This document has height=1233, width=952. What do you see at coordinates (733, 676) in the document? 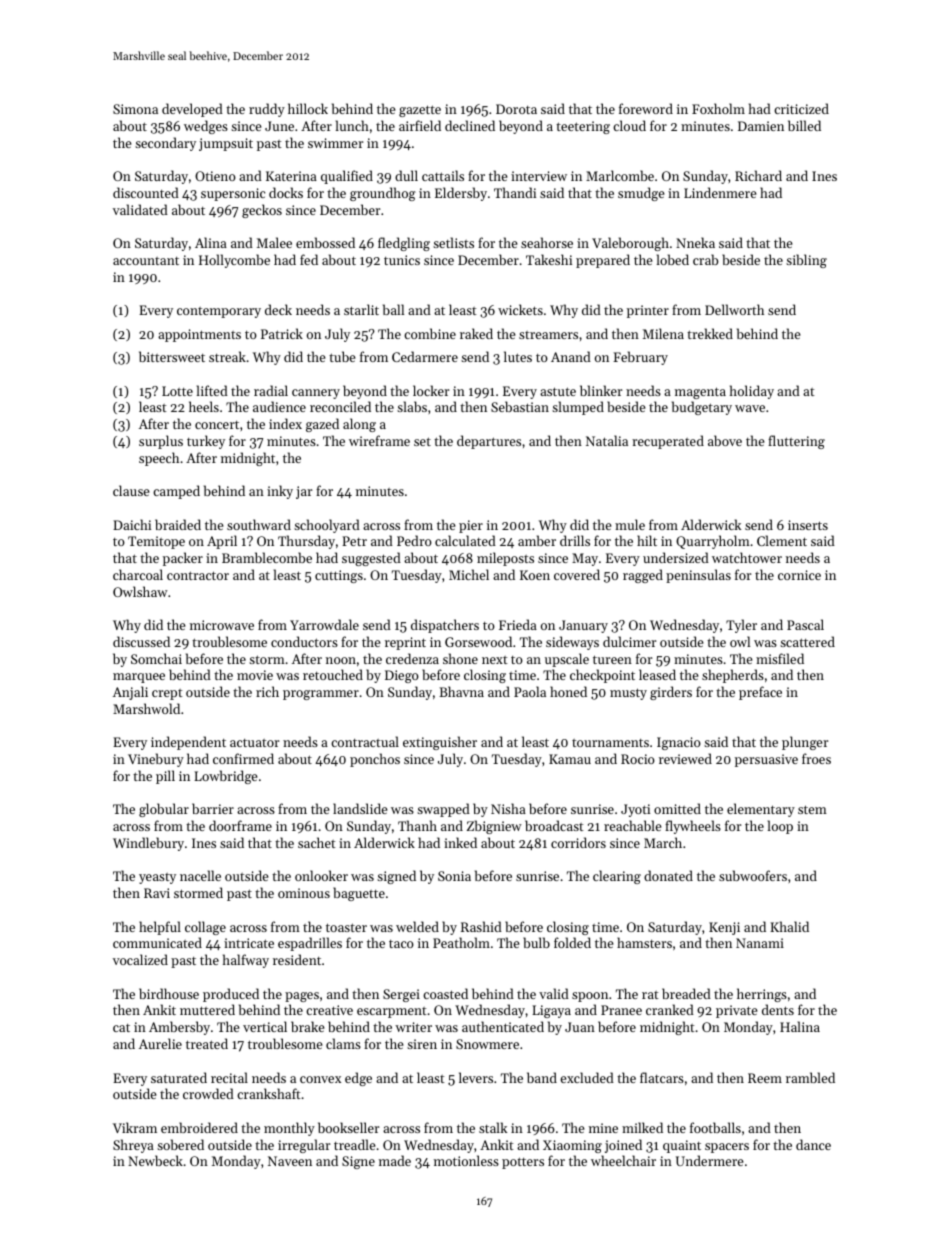
I see `shepherds` at bounding box center [733, 676].
